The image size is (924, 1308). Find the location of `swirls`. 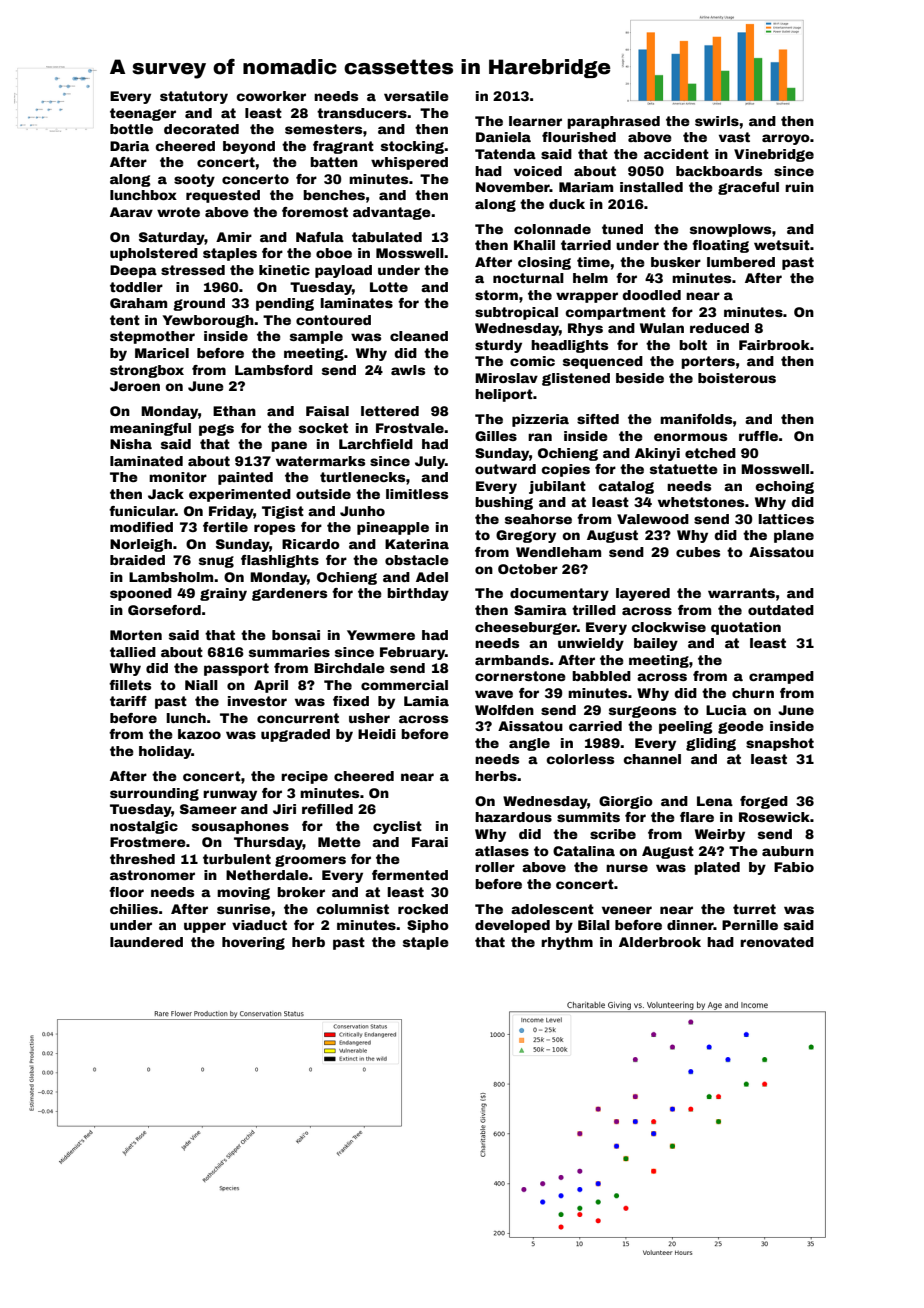

swirls is located at coordinates (717, 121).
